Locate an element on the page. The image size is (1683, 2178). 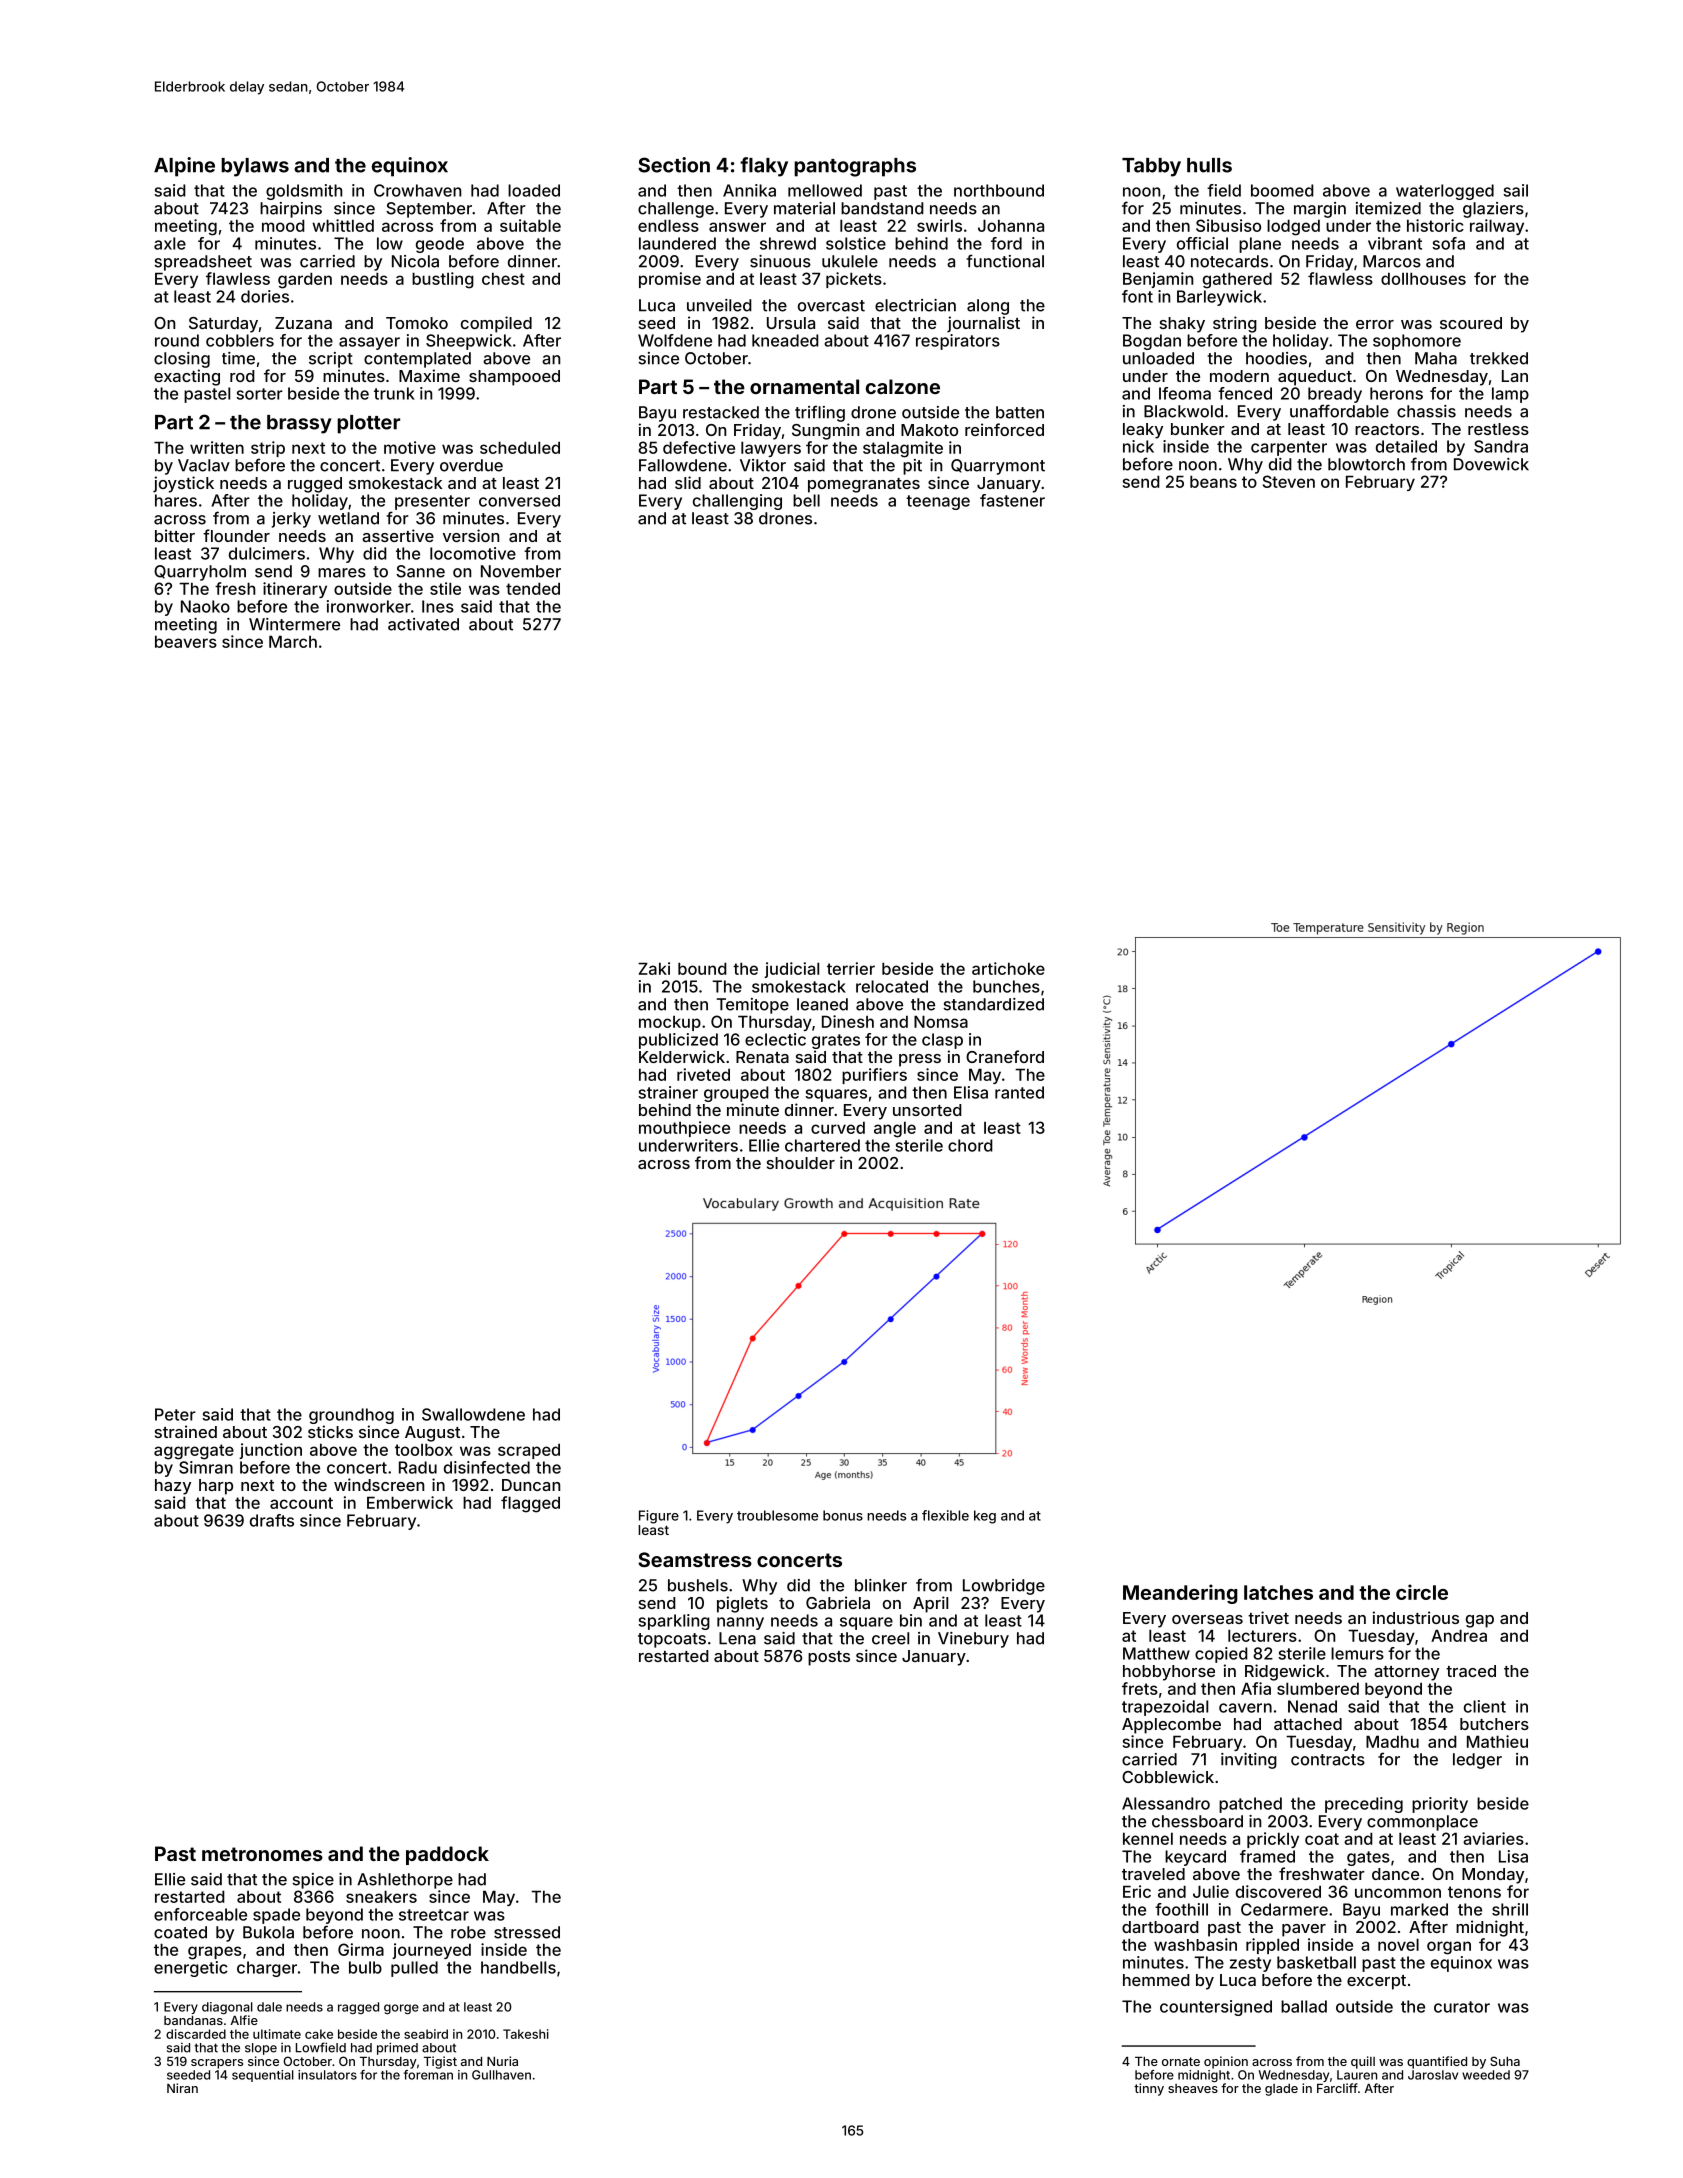
restacked is located at coordinates (721, 412).
